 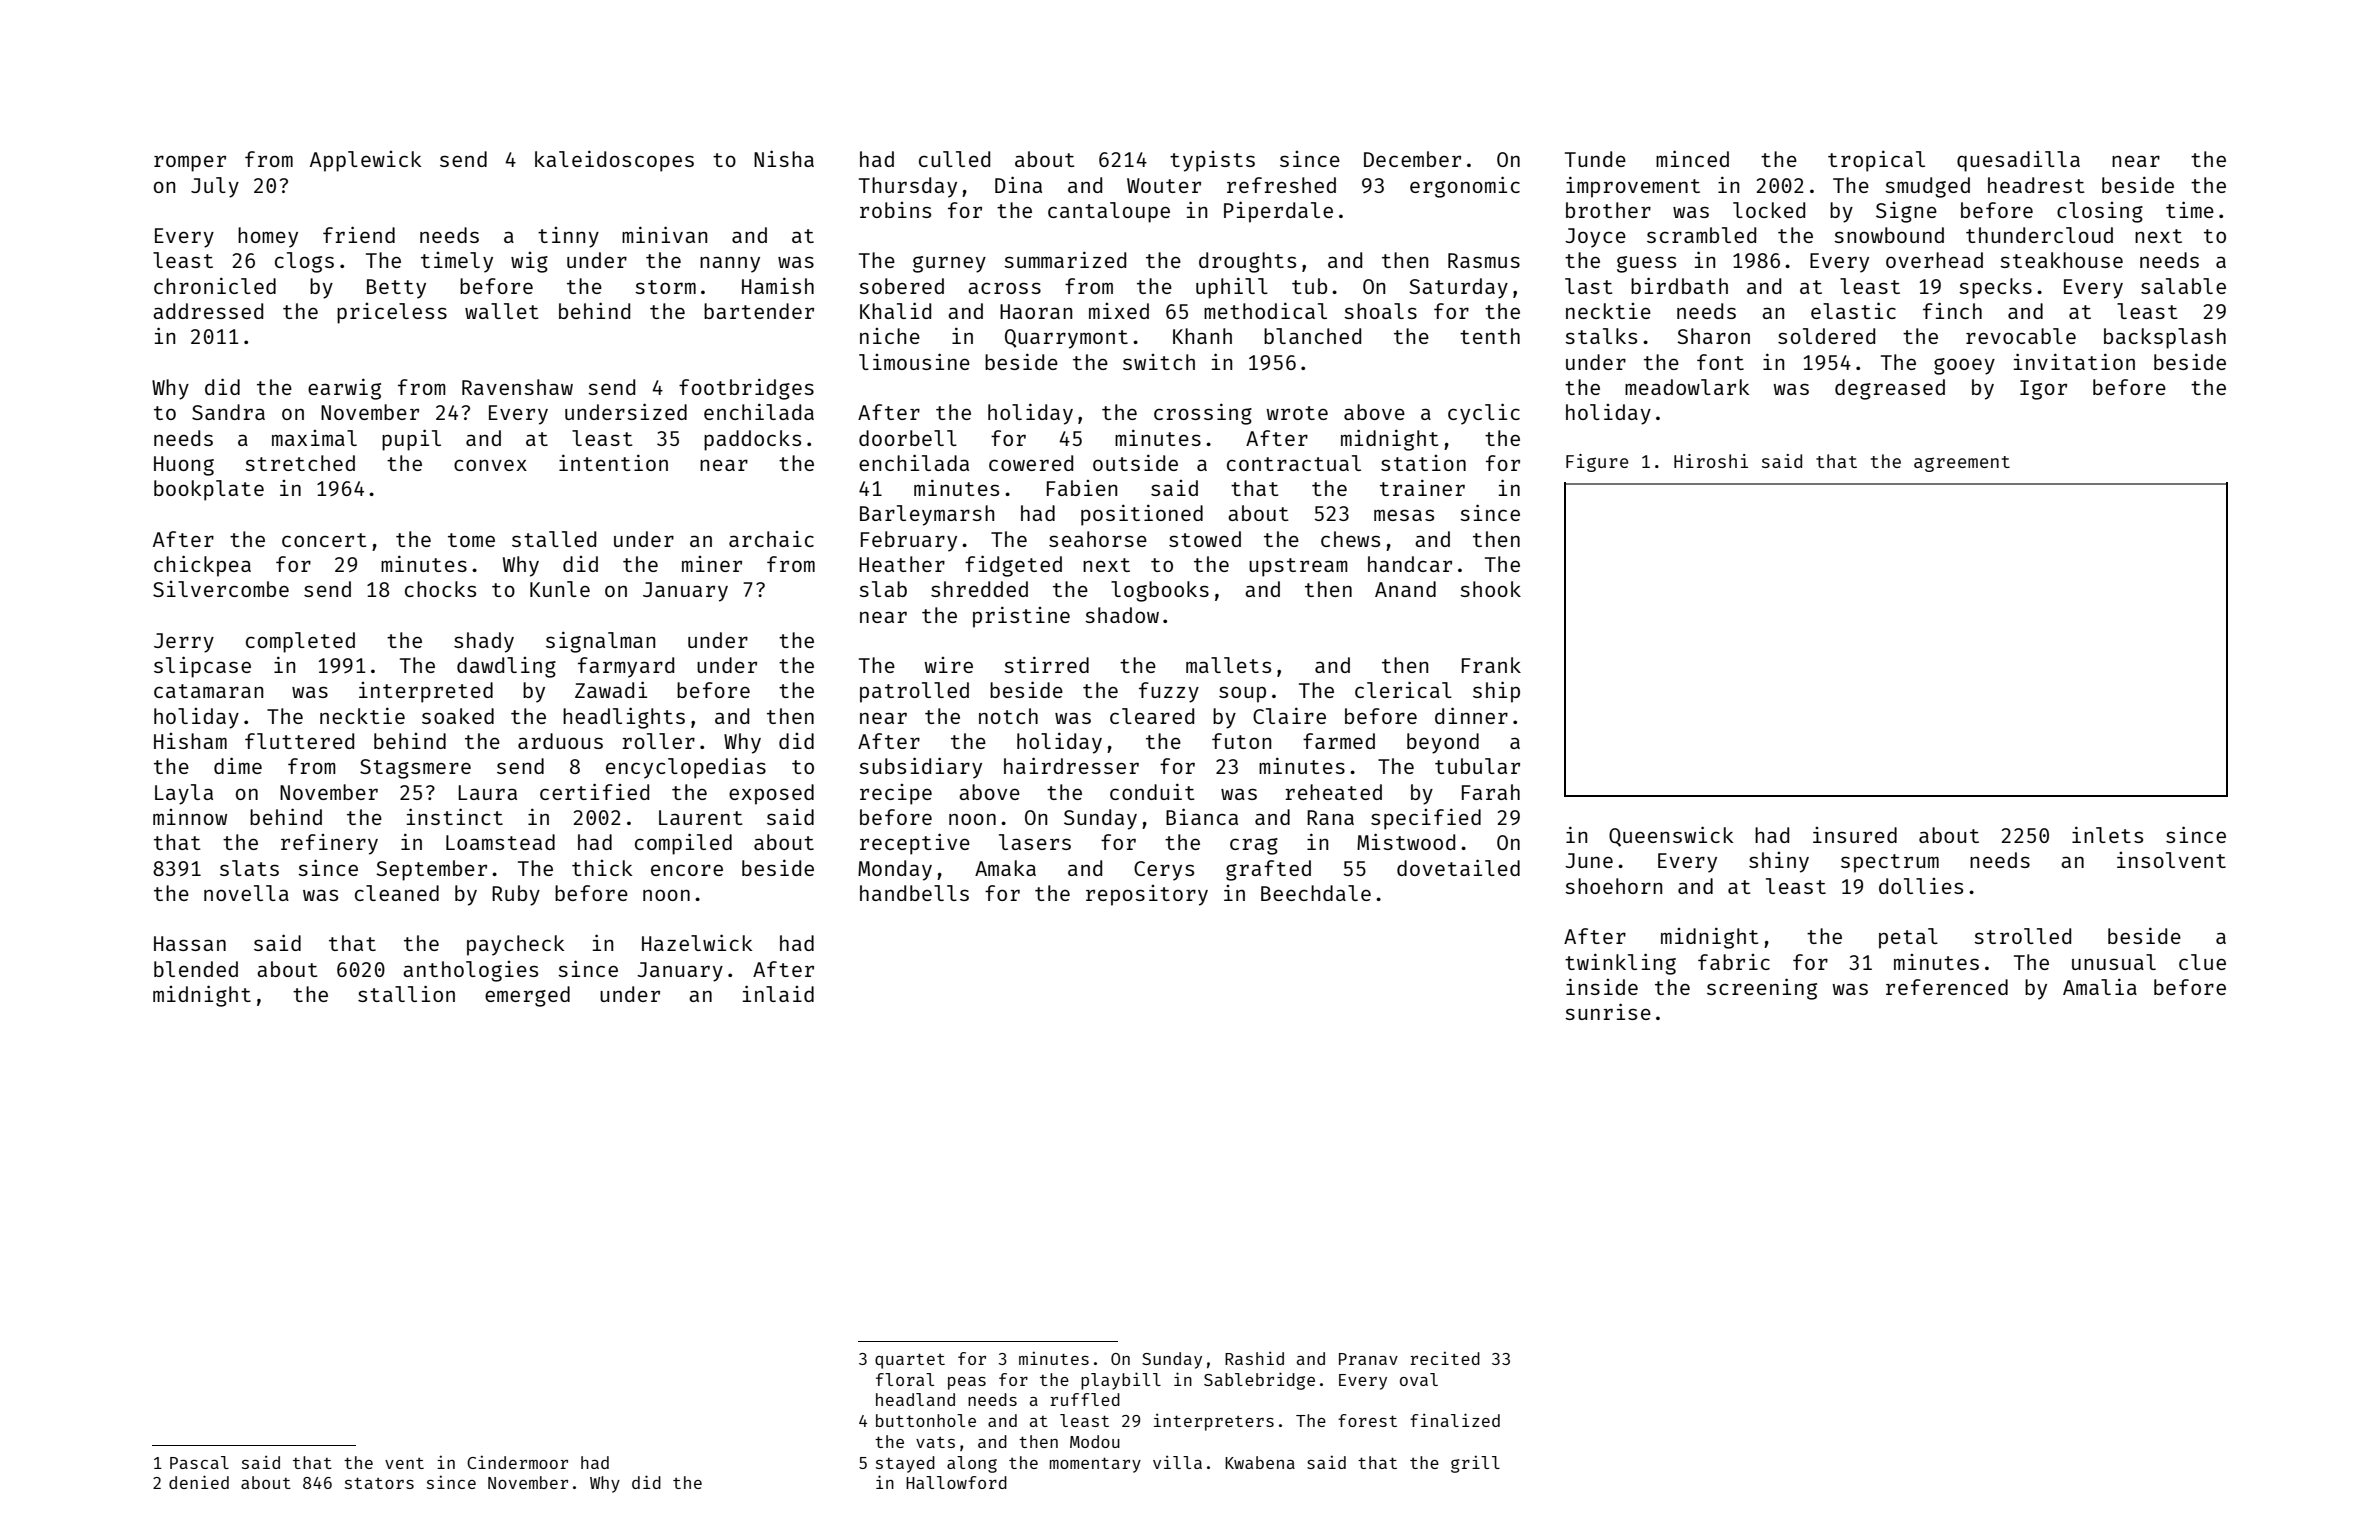 I want to click on Pascal, so click(x=199, y=1462).
